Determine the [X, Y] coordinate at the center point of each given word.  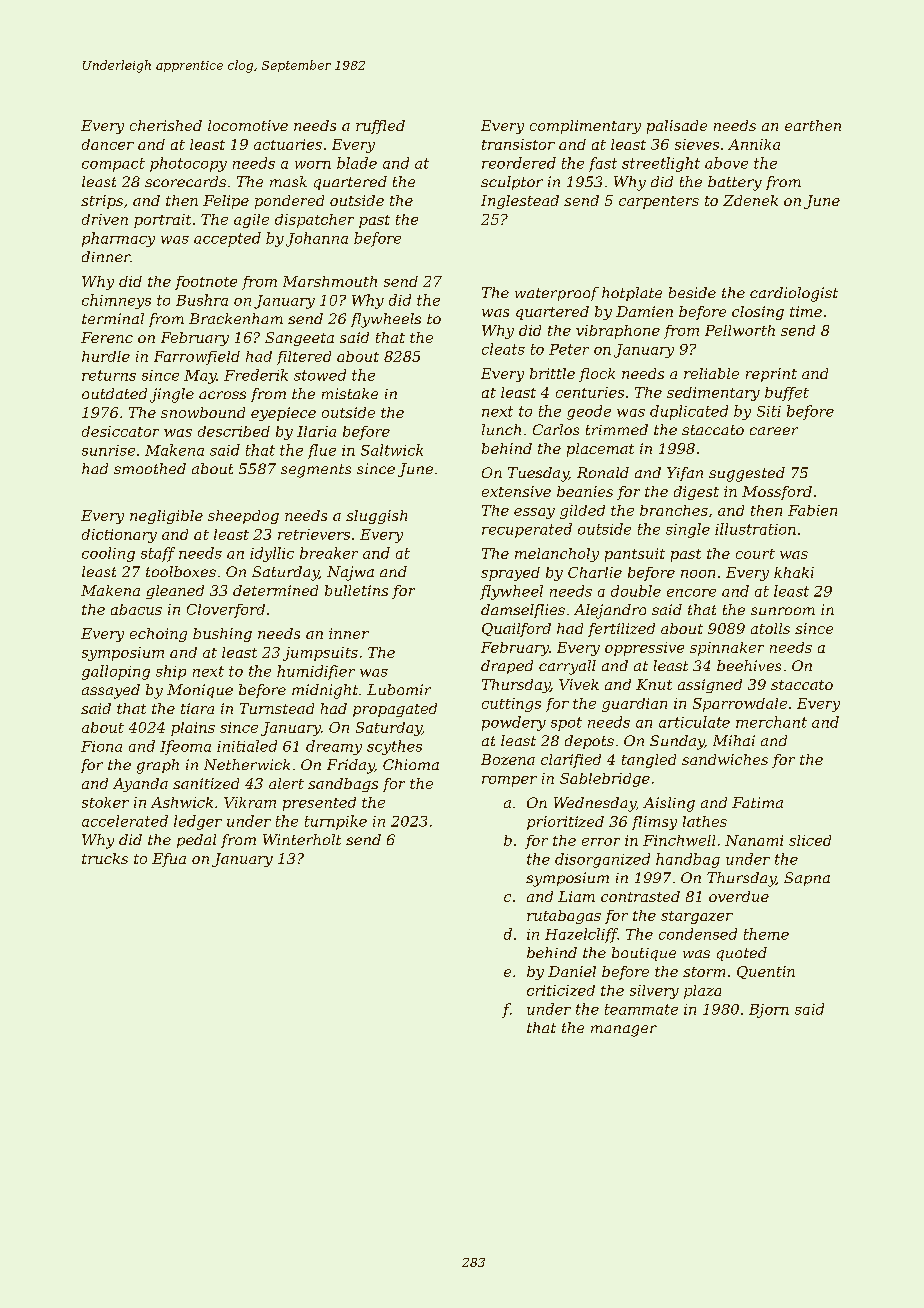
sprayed [510, 574]
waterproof [557, 294]
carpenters [659, 202]
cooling [108, 554]
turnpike [336, 822]
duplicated [689, 412]
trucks [105, 858]
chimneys [116, 301]
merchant [771, 722]
